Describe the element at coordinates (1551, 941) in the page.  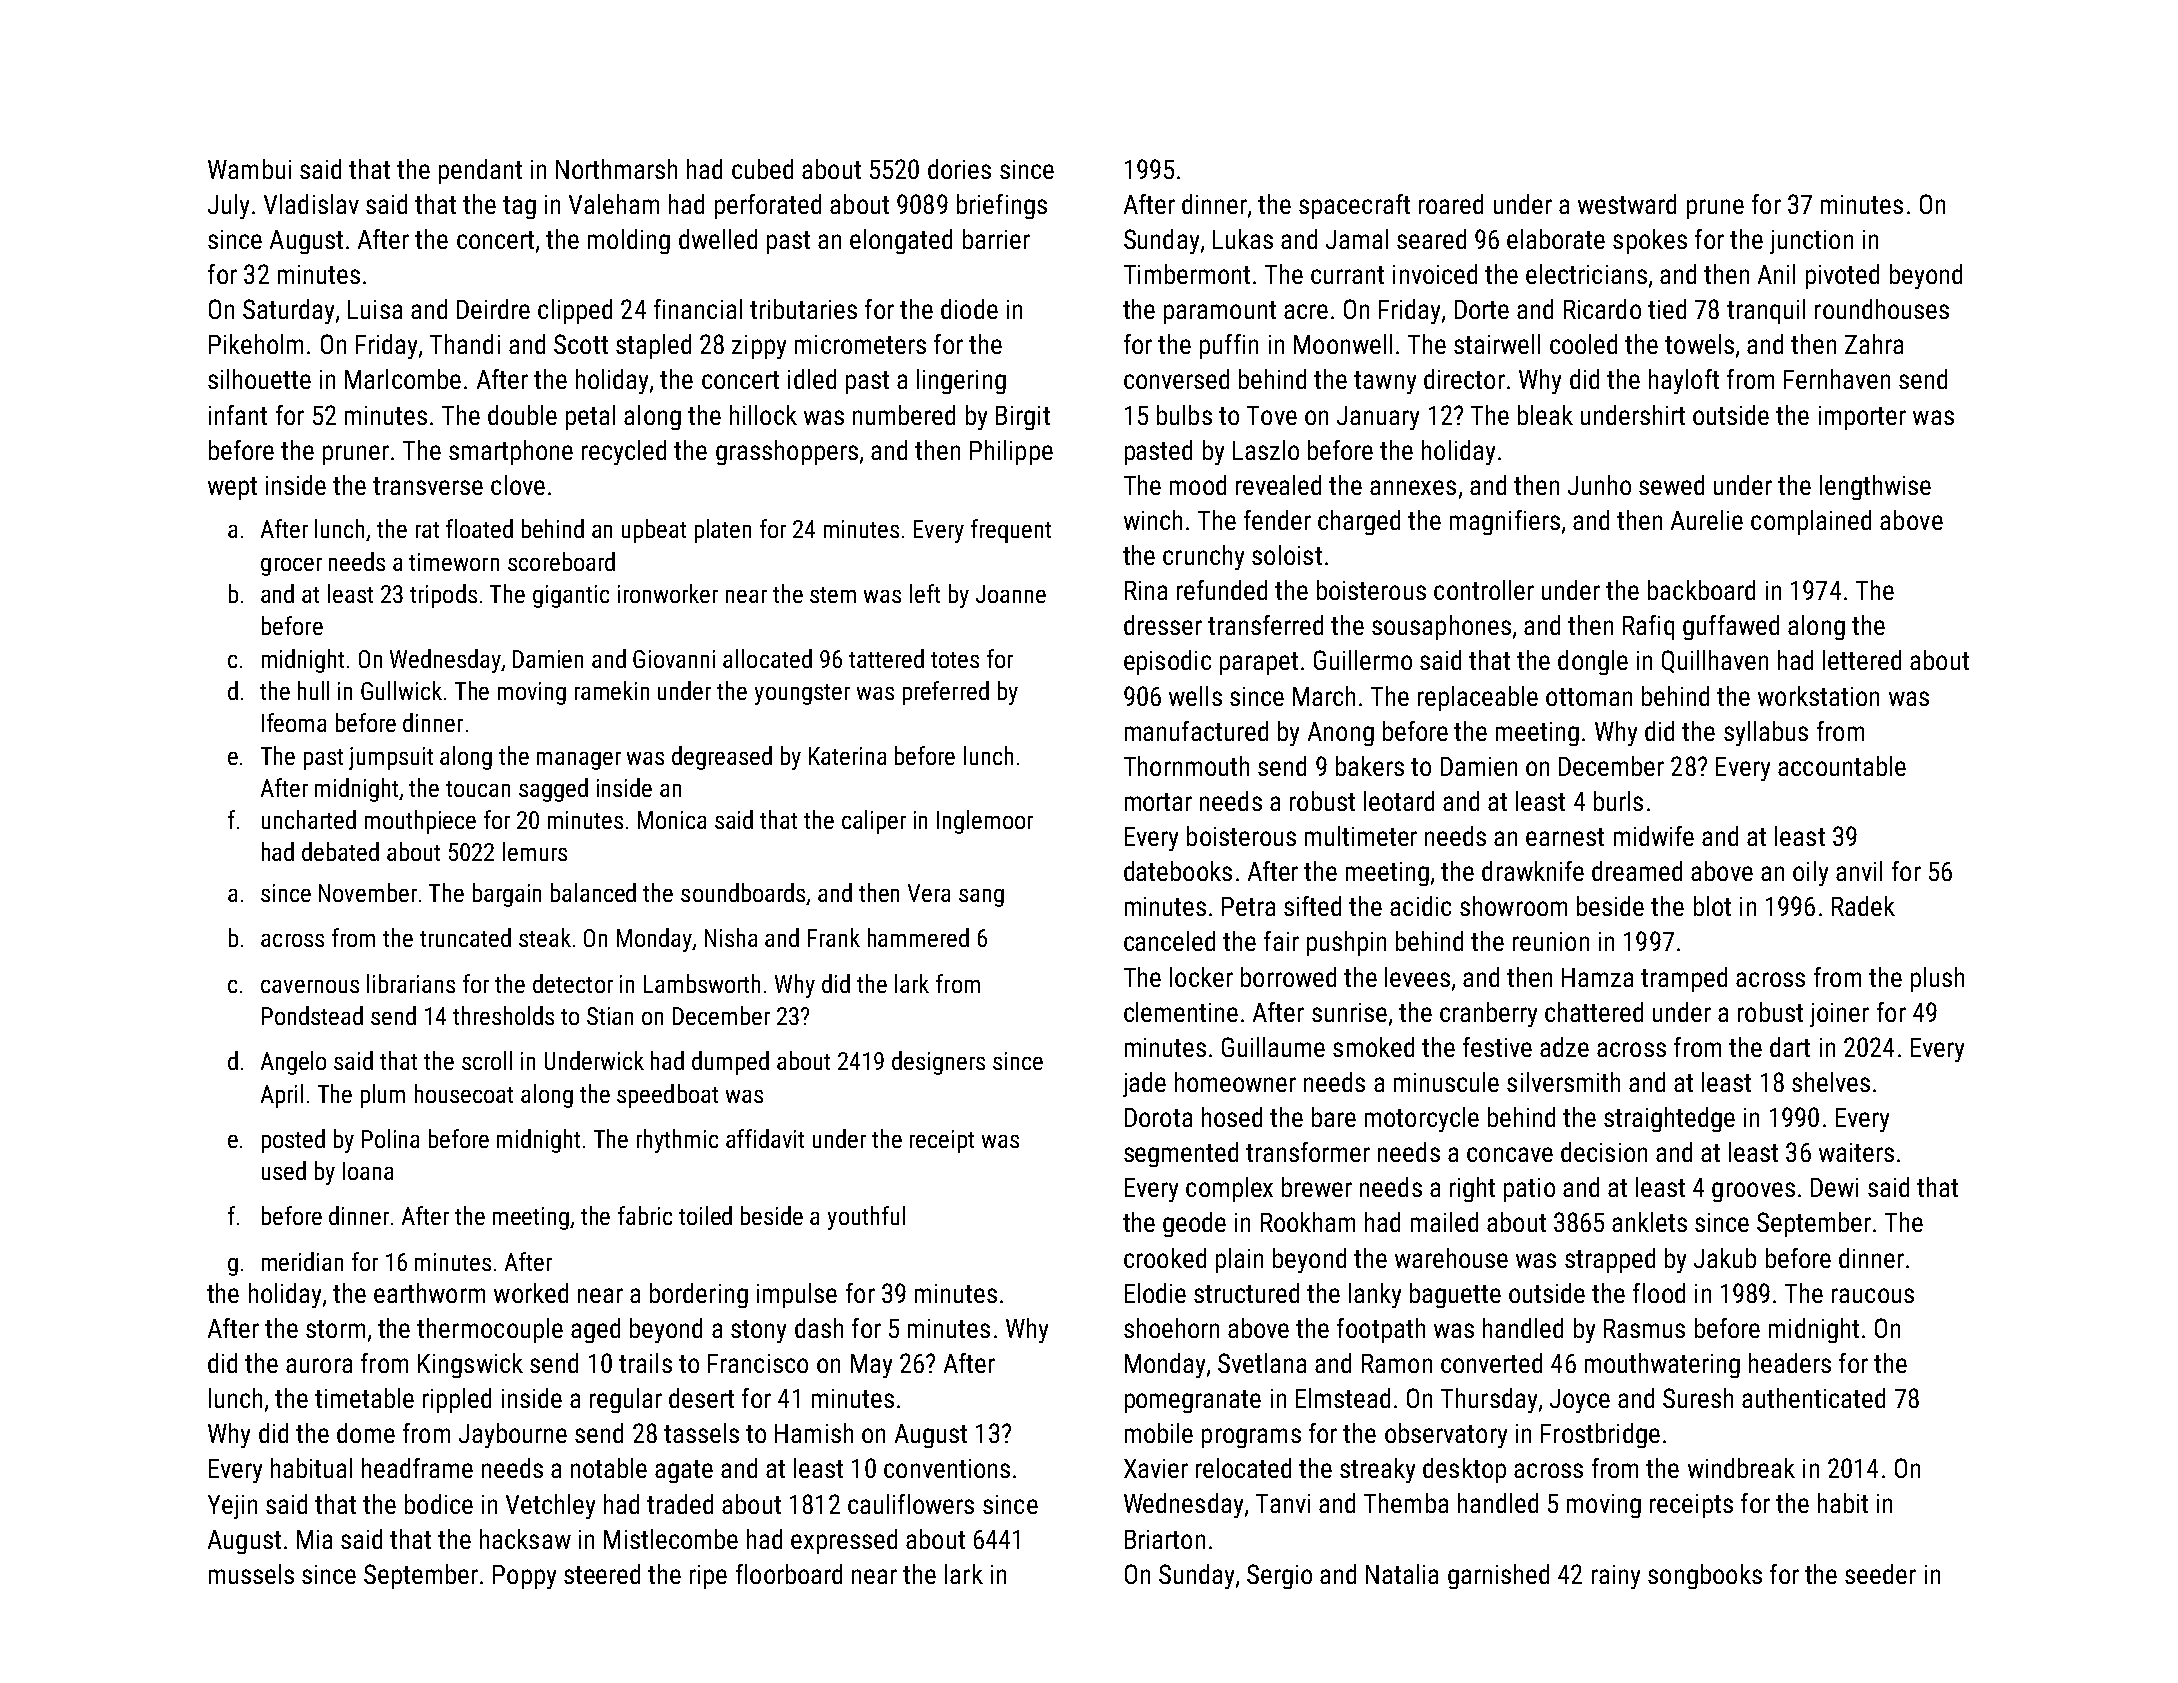
I see `reunion` at that location.
